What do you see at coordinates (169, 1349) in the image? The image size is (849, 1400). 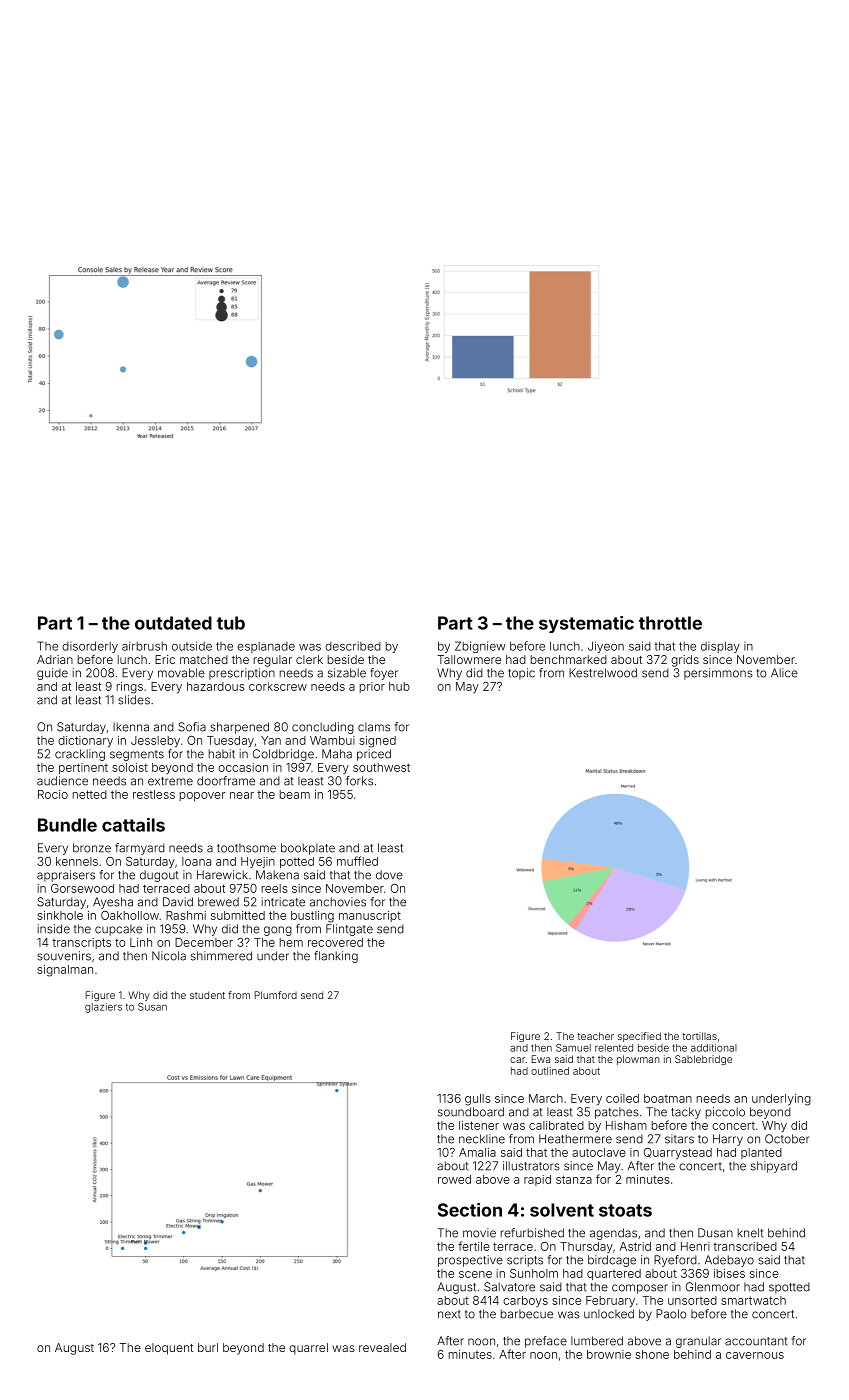 I see `eloquent` at bounding box center [169, 1349].
